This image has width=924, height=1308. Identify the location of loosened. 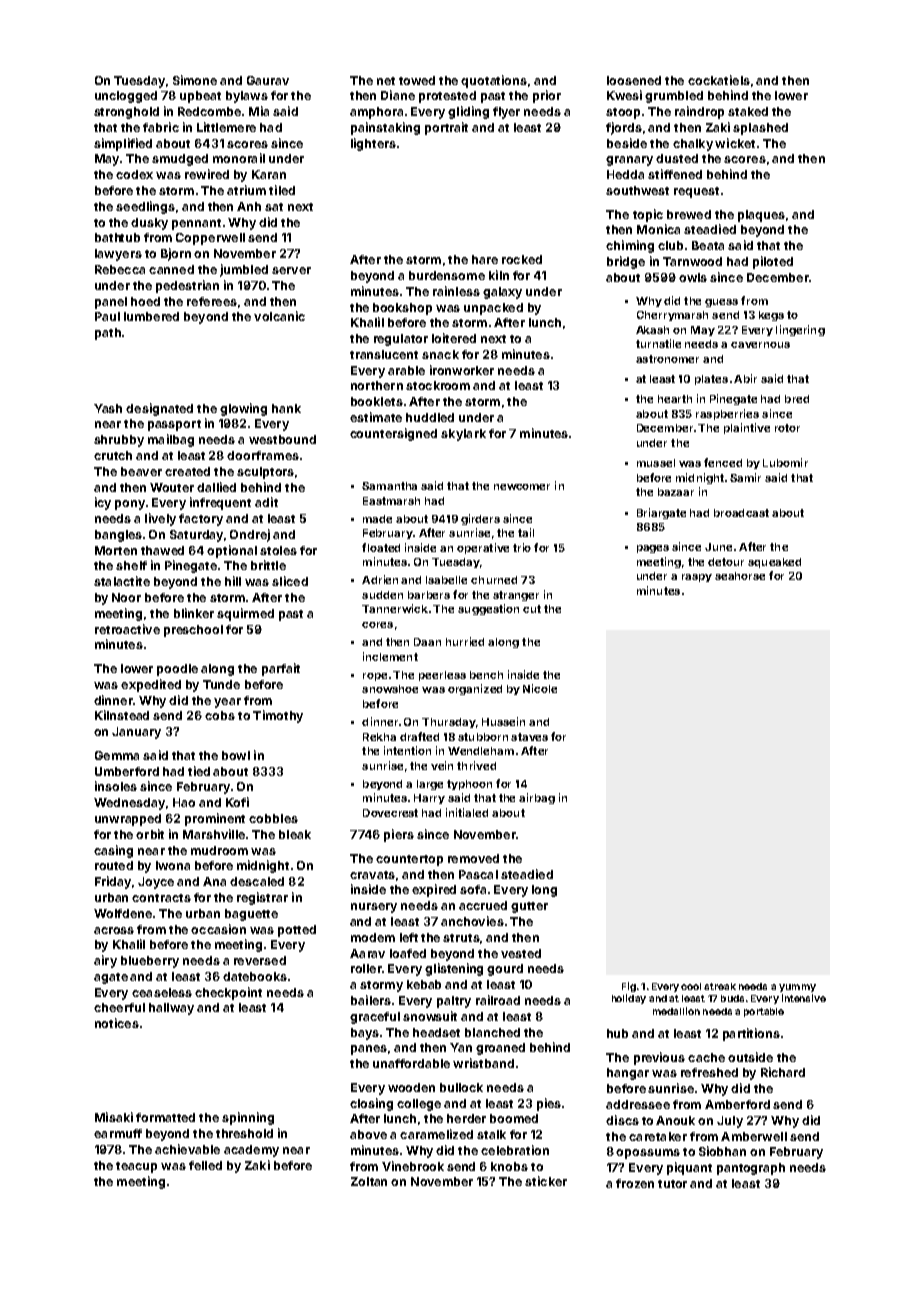
(634, 80).
